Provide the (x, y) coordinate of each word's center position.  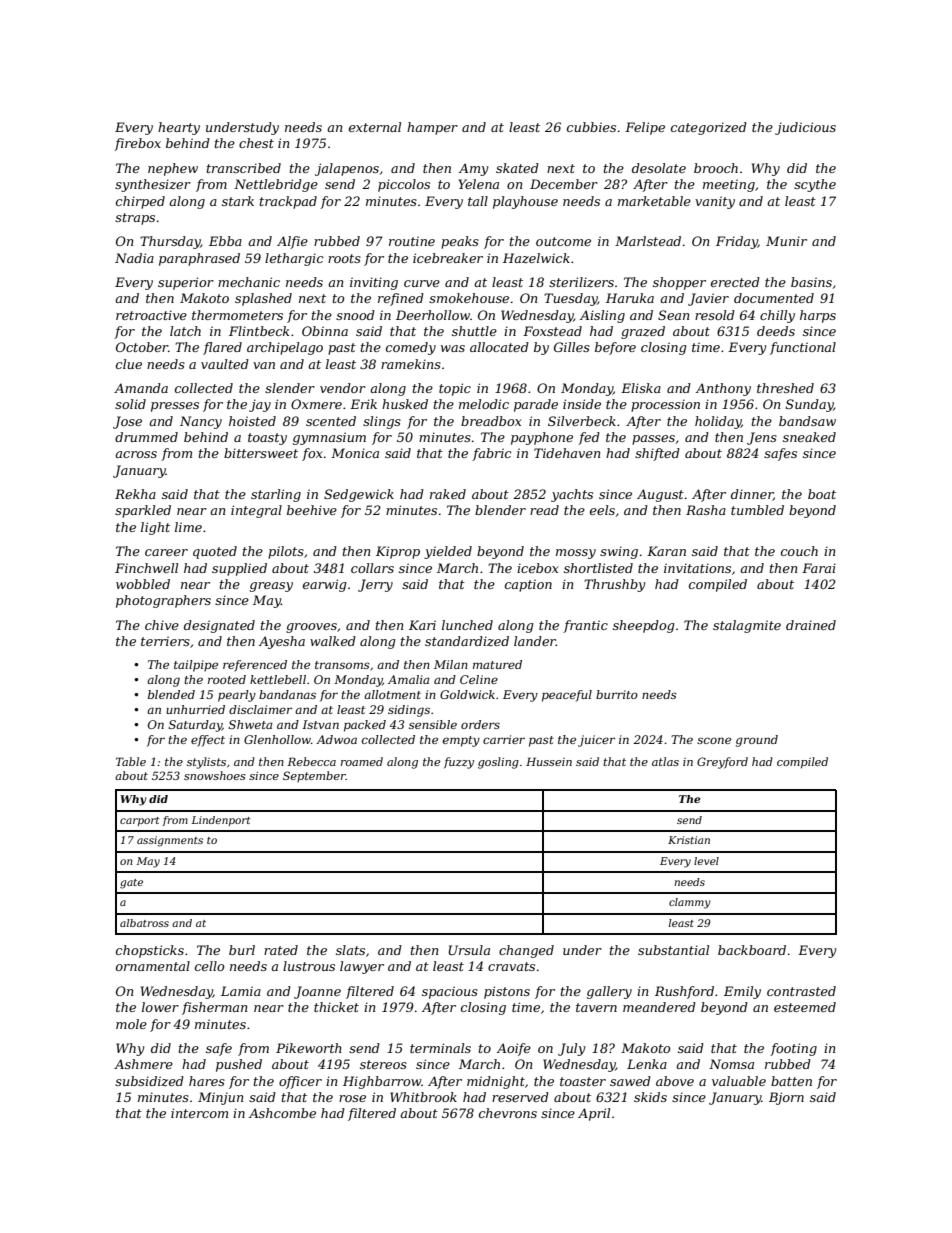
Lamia (241, 991)
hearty (179, 128)
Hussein (549, 761)
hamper (432, 128)
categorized (709, 128)
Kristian (689, 840)
